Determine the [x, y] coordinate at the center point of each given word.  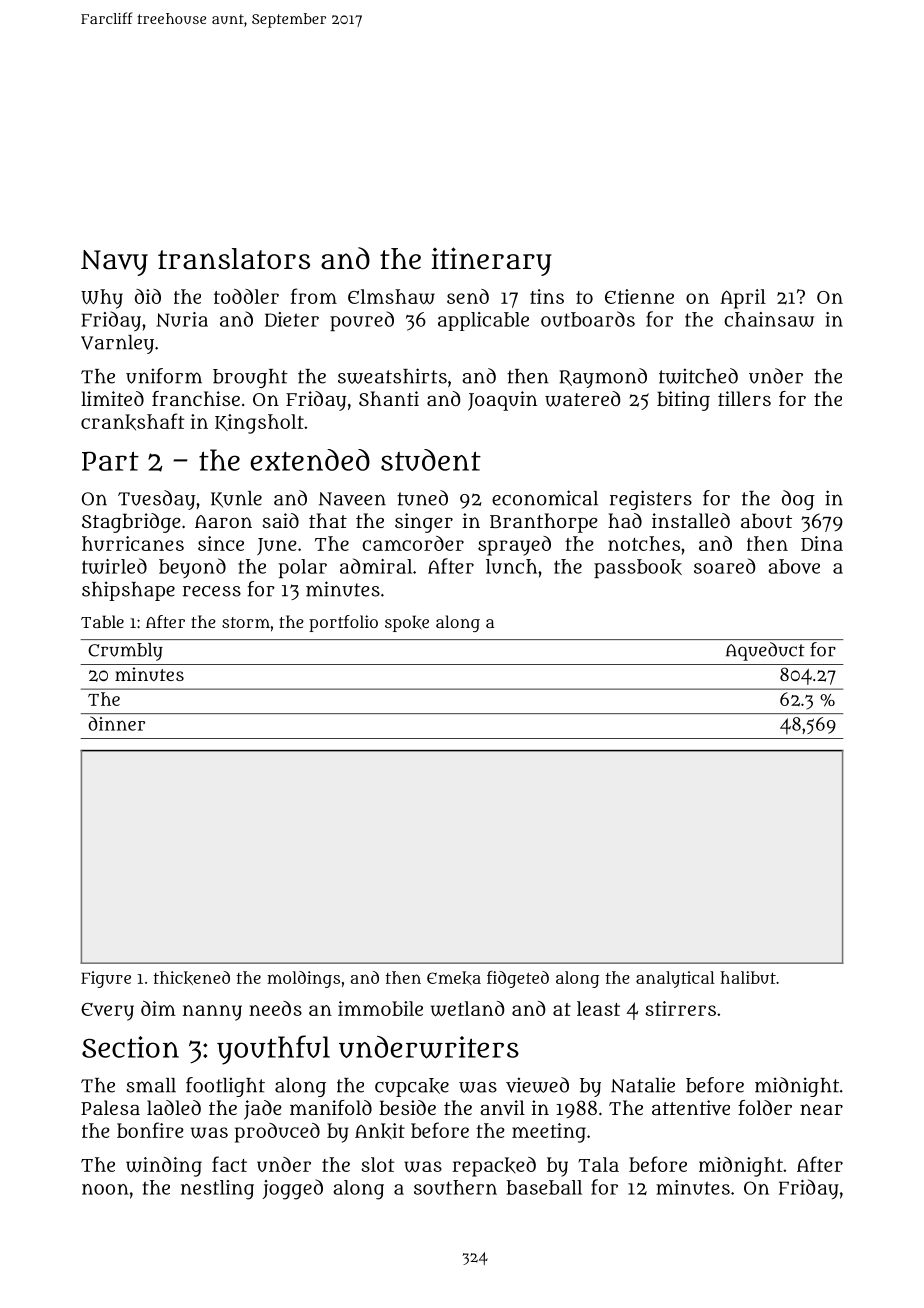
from [314, 296]
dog [798, 500]
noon [105, 1189]
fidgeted [518, 979]
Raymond [603, 378]
